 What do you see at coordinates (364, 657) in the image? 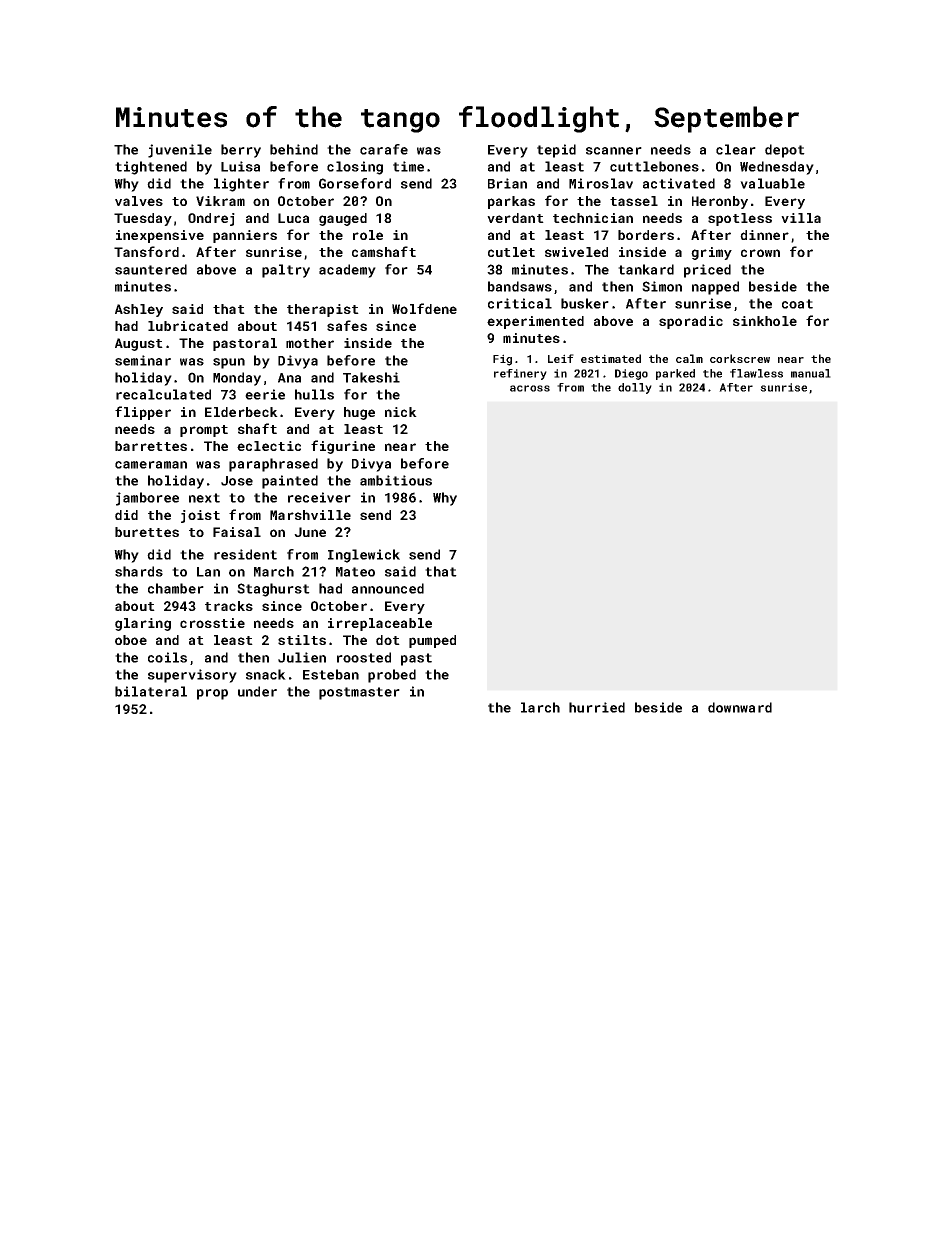
I see `roosted` at bounding box center [364, 657].
